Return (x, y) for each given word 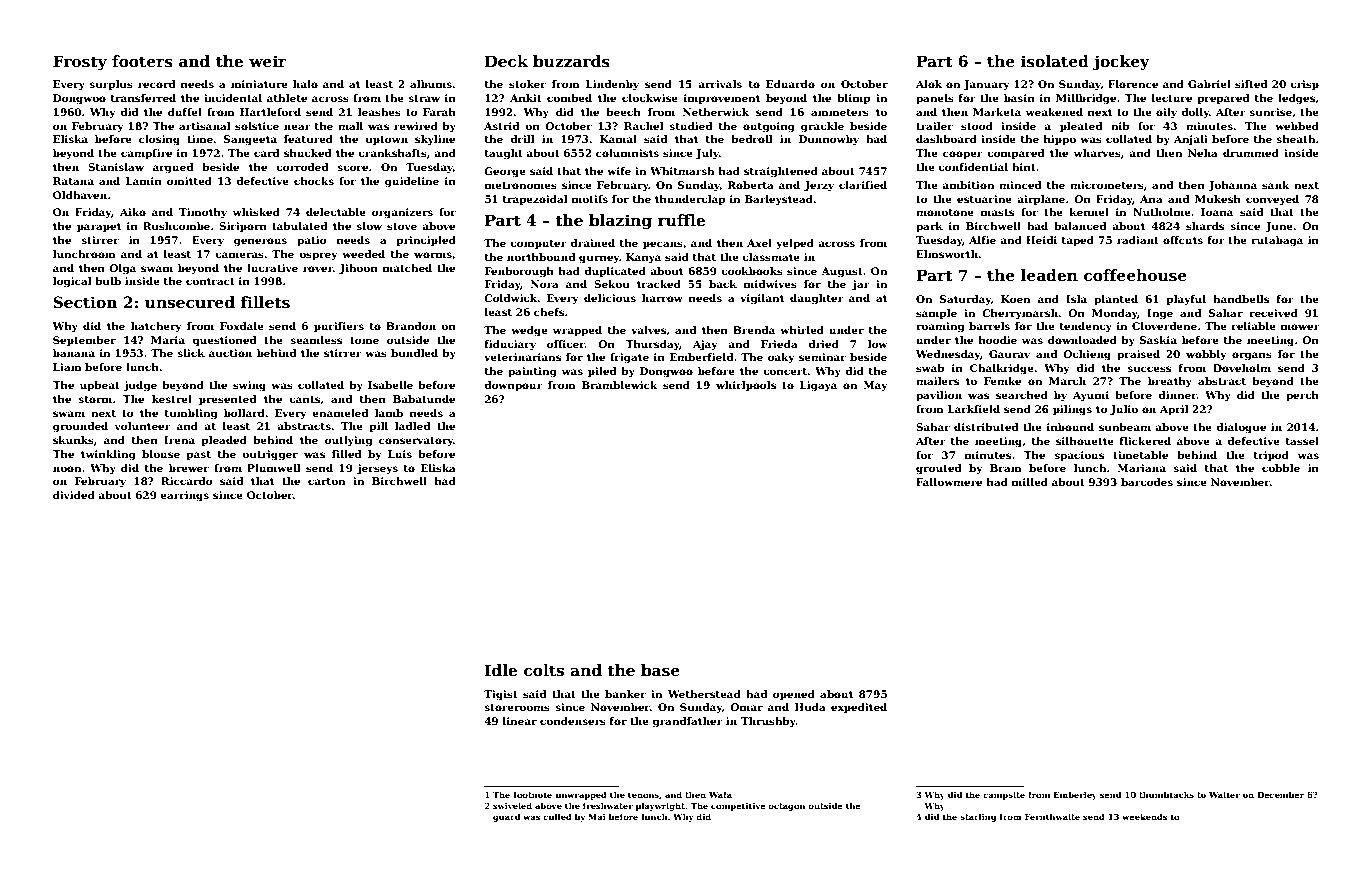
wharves (1097, 153)
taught (504, 154)
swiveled (512, 805)
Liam (67, 367)
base (660, 670)
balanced (1080, 226)
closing (159, 140)
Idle (501, 670)
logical (72, 282)
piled (602, 372)
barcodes (1147, 482)
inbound (1070, 427)
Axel (759, 243)
